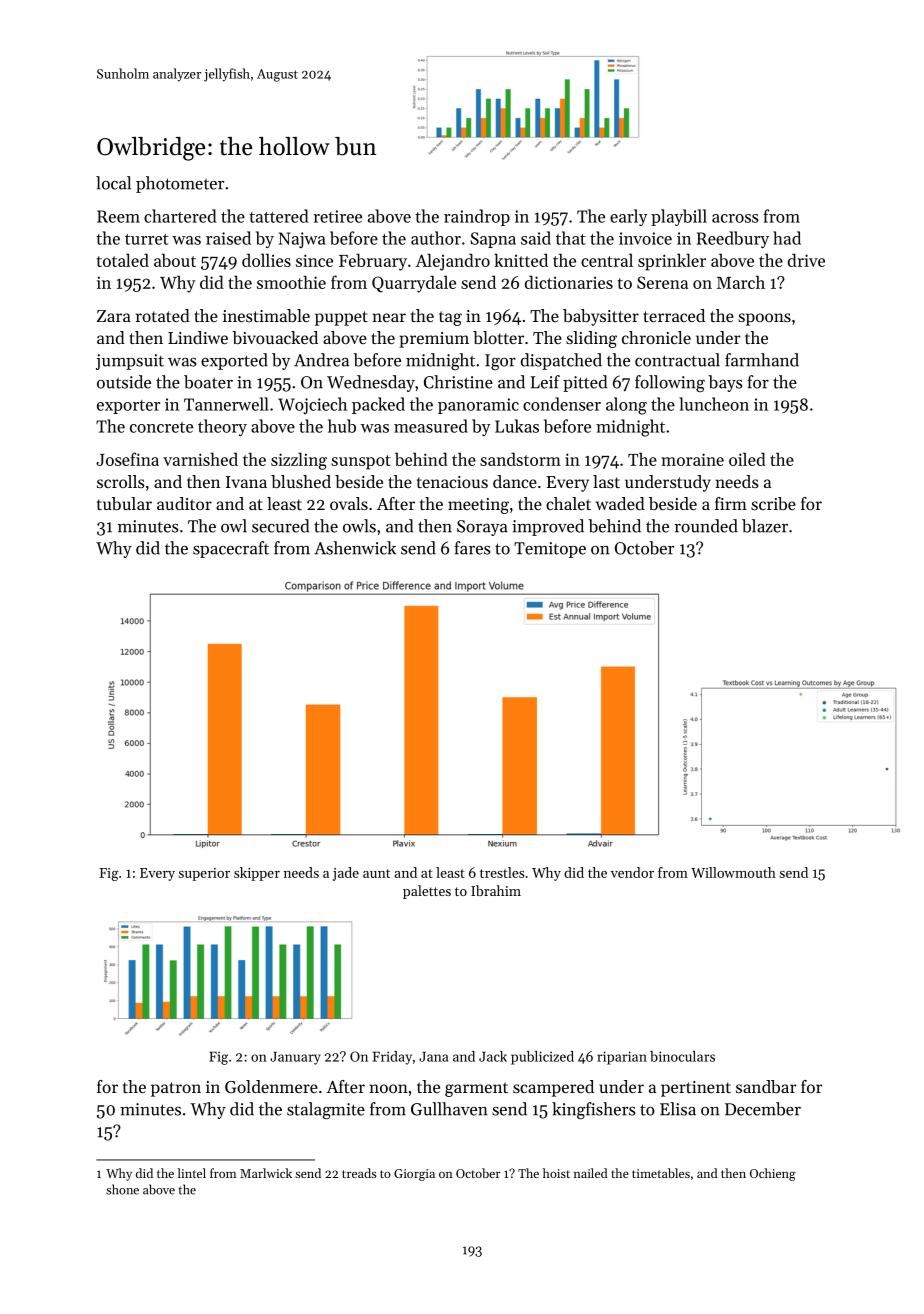 The image size is (924, 1314). What do you see at coordinates (231, 549) in the screenshot?
I see `spacecraft` at bounding box center [231, 549].
